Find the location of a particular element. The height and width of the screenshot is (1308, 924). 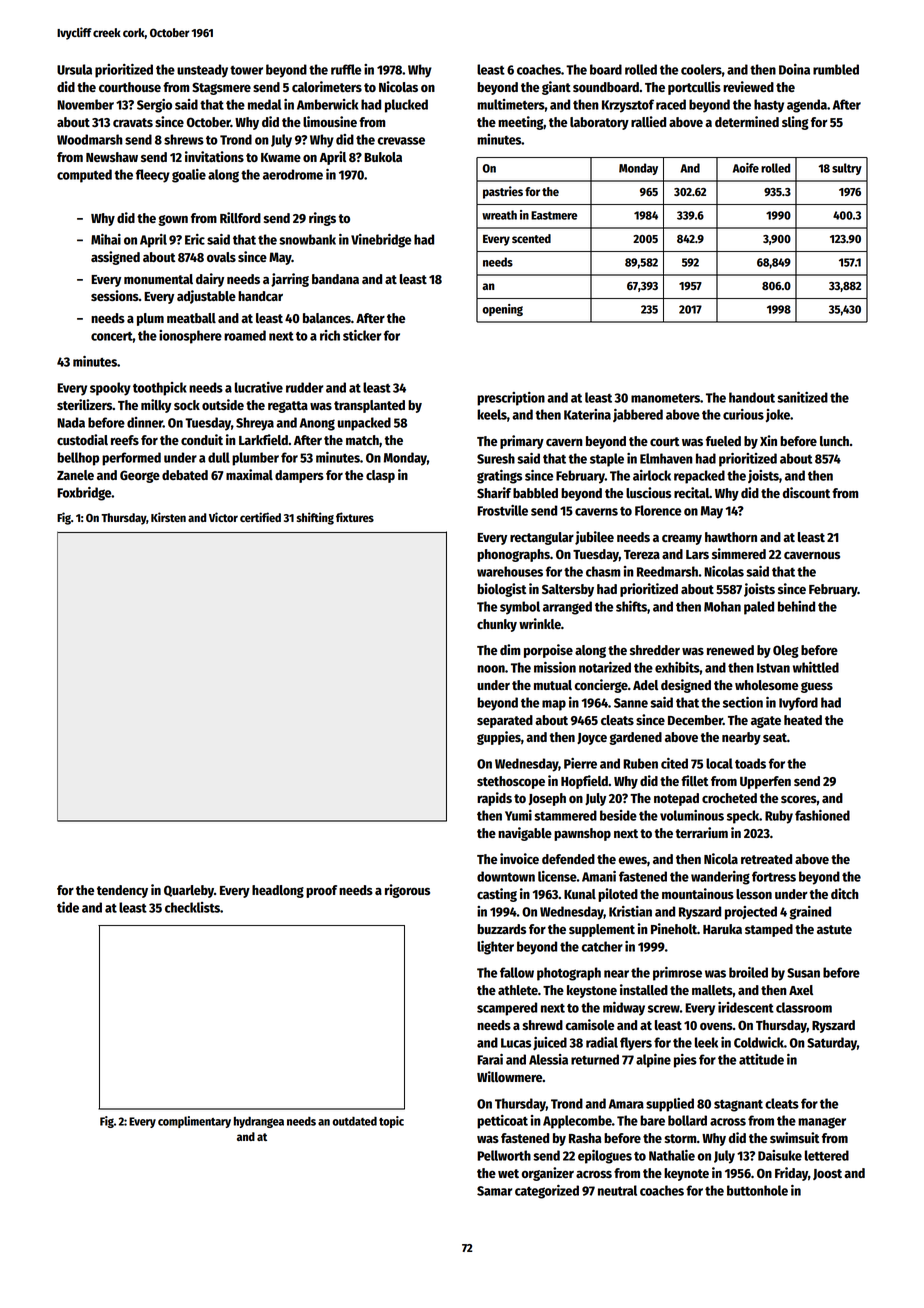

bandana is located at coordinates (335, 279).
